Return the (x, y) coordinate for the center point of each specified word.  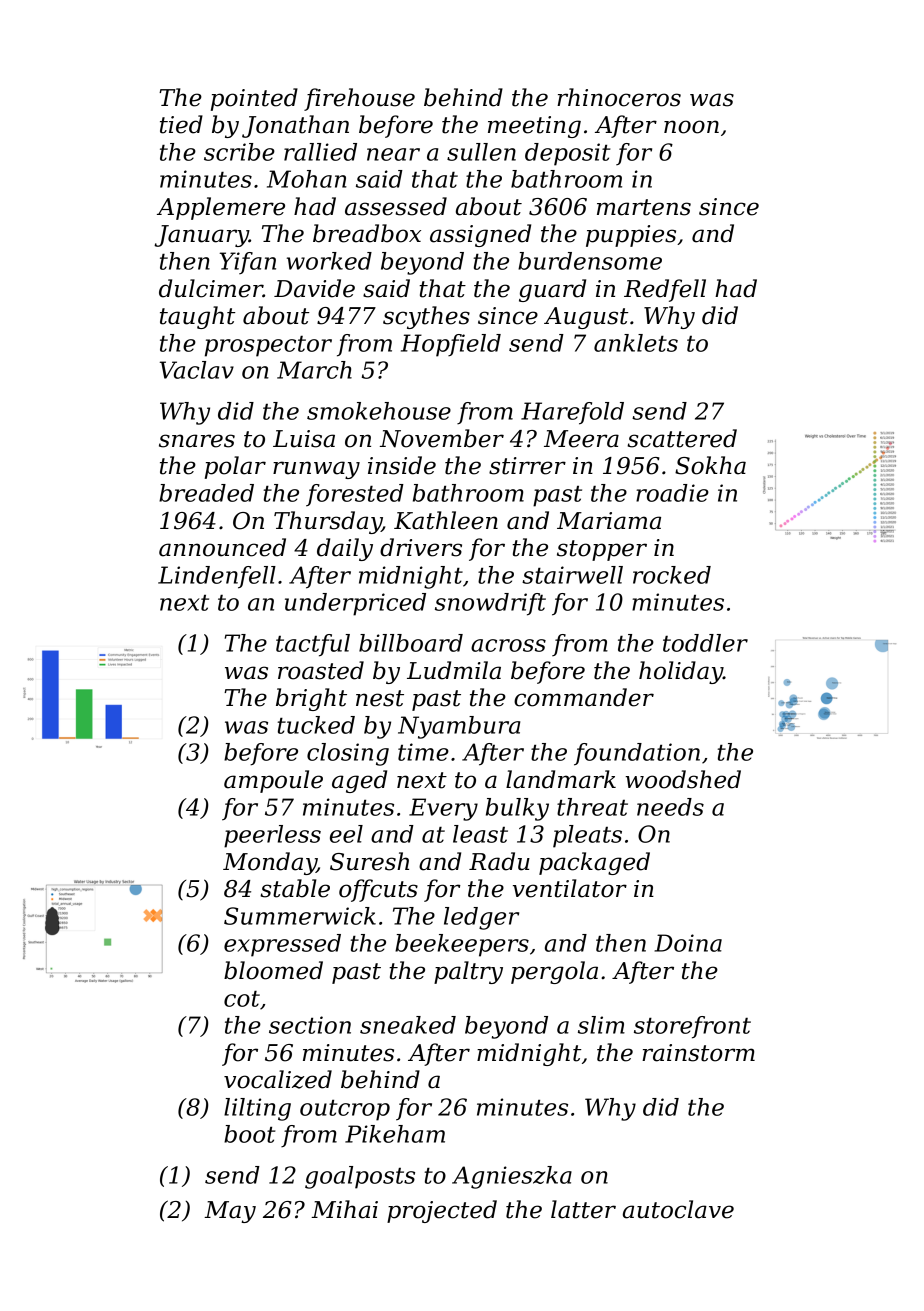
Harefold (572, 413)
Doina (688, 943)
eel (346, 834)
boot (249, 1134)
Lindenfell (217, 577)
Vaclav (197, 370)
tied (181, 124)
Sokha (710, 465)
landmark (561, 779)
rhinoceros (619, 97)
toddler (705, 643)
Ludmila (454, 670)
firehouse (359, 99)
